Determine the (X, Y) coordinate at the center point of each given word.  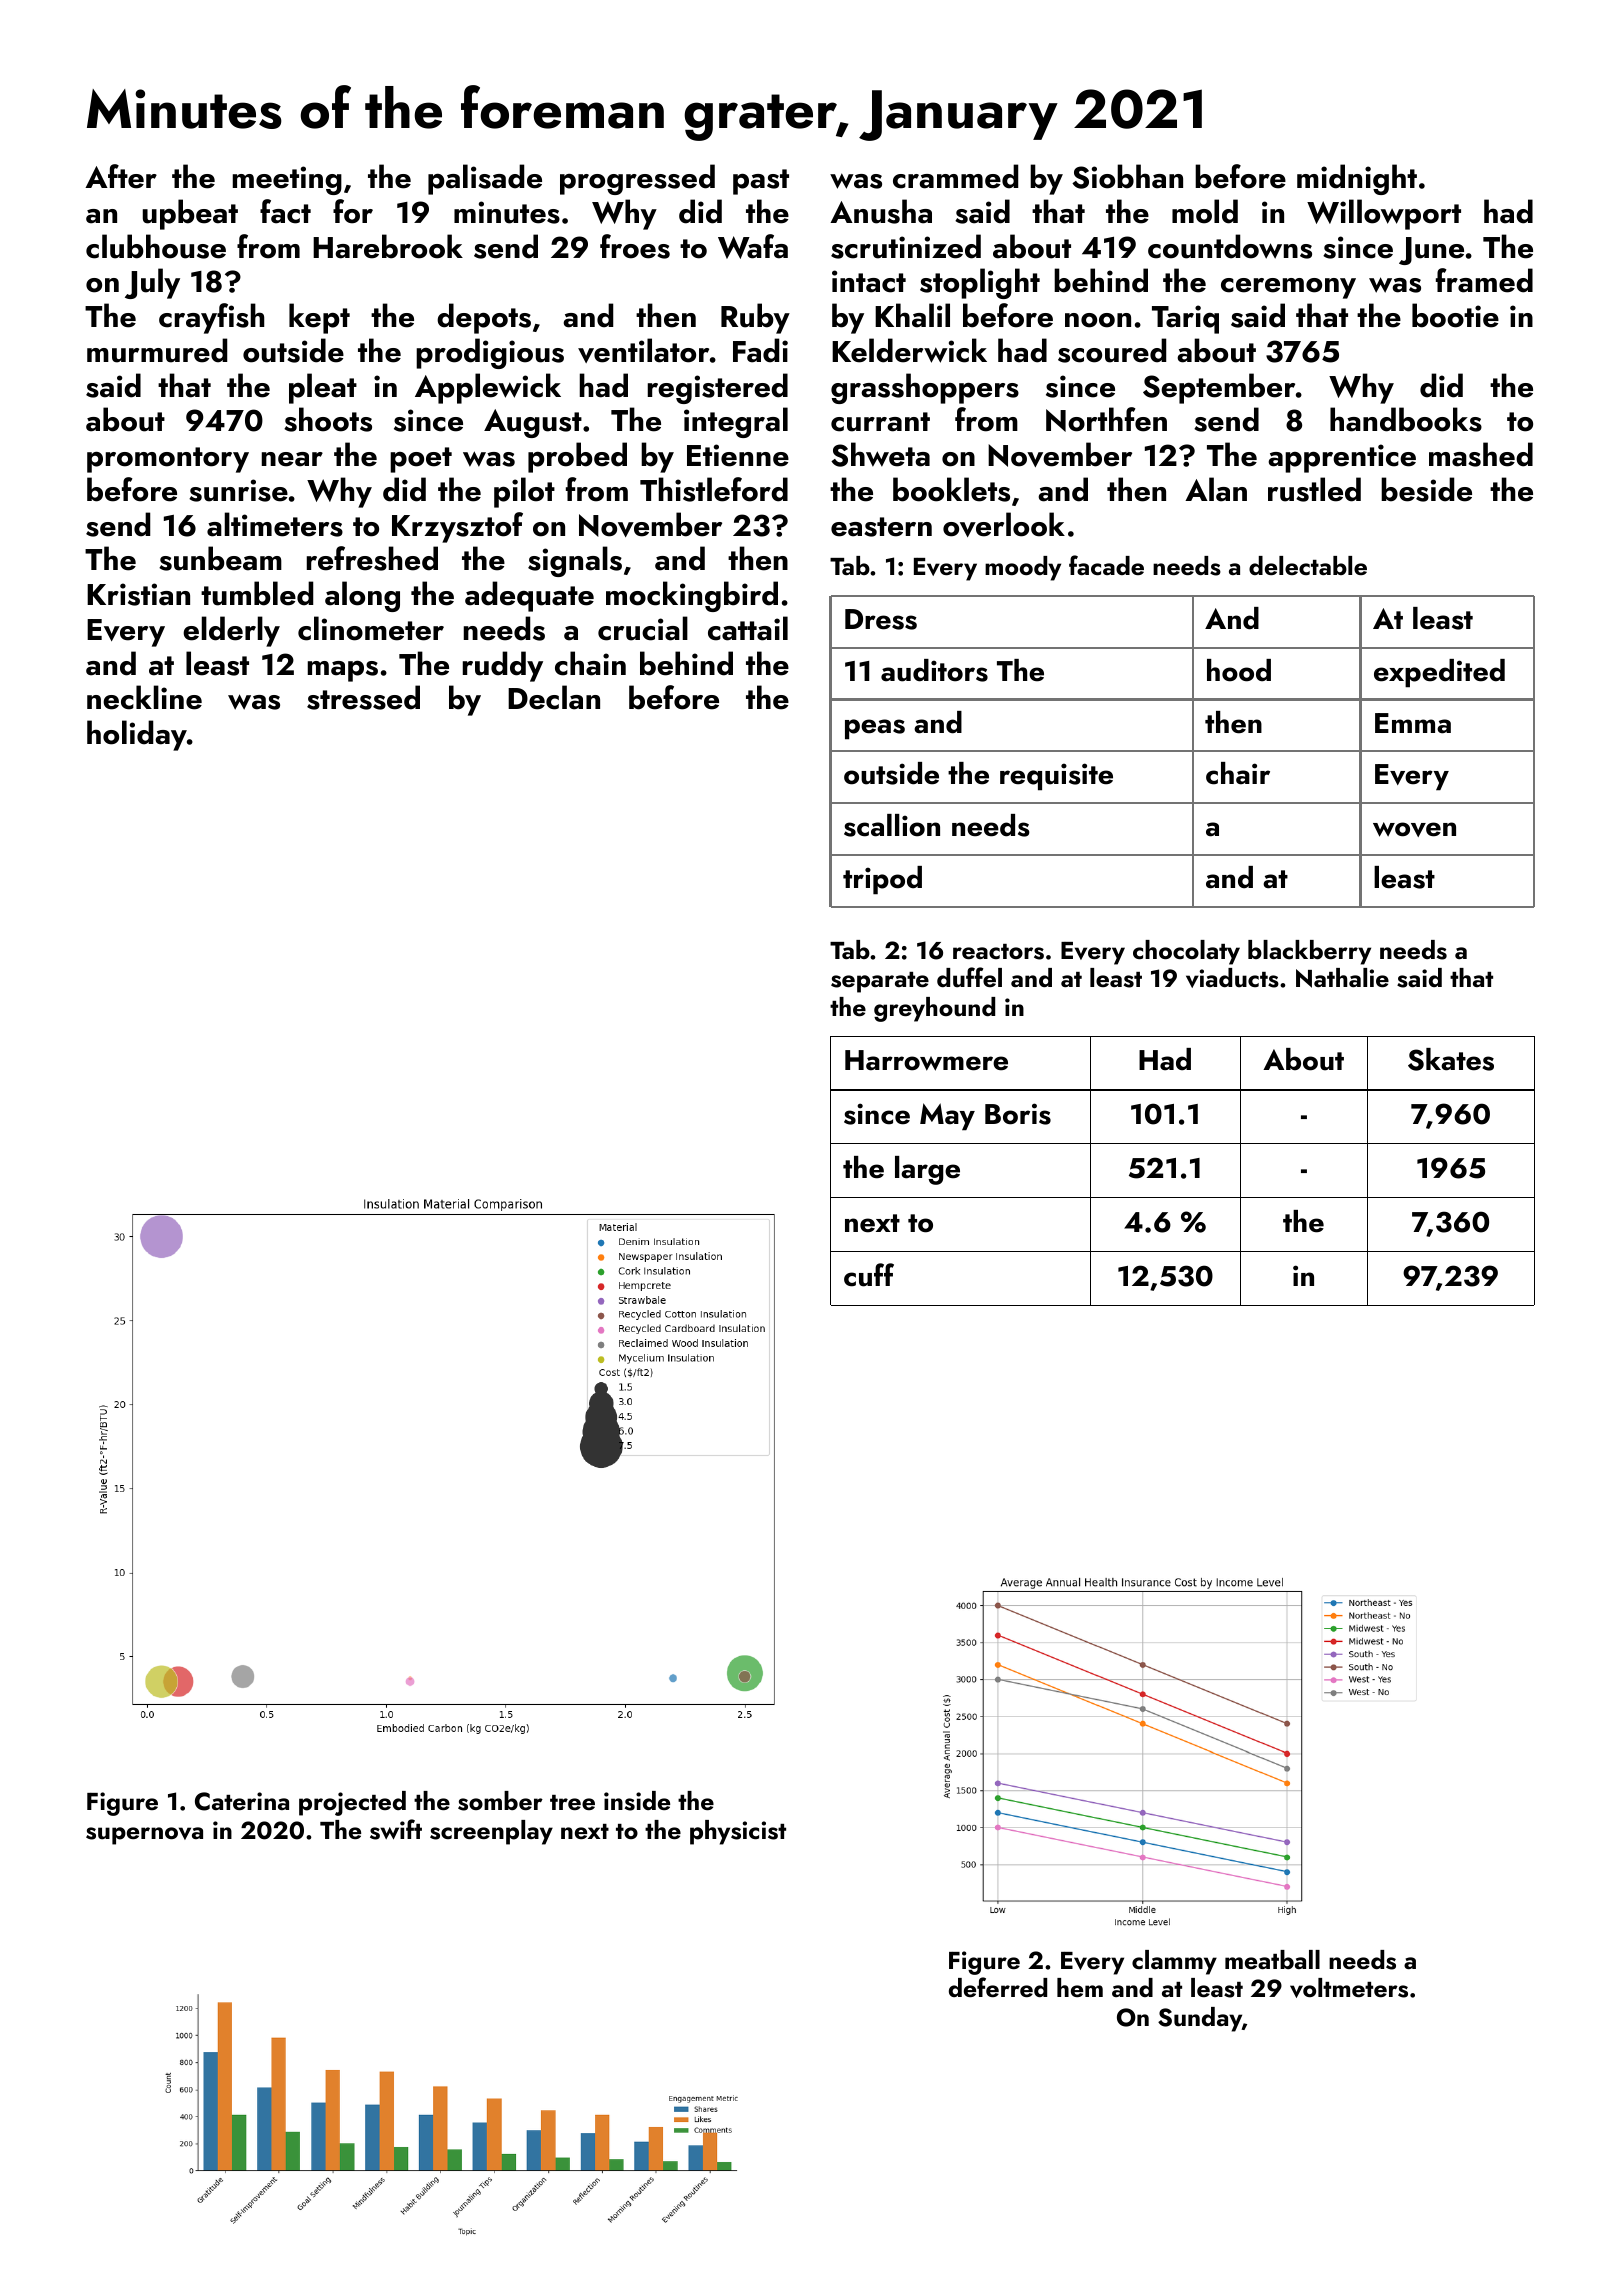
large (927, 1170)
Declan (554, 697)
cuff (869, 1275)
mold (1205, 211)
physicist (738, 1832)
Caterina (242, 1801)
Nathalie (1342, 978)
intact (869, 281)
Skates (1451, 1059)
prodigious (490, 353)
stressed (363, 697)
